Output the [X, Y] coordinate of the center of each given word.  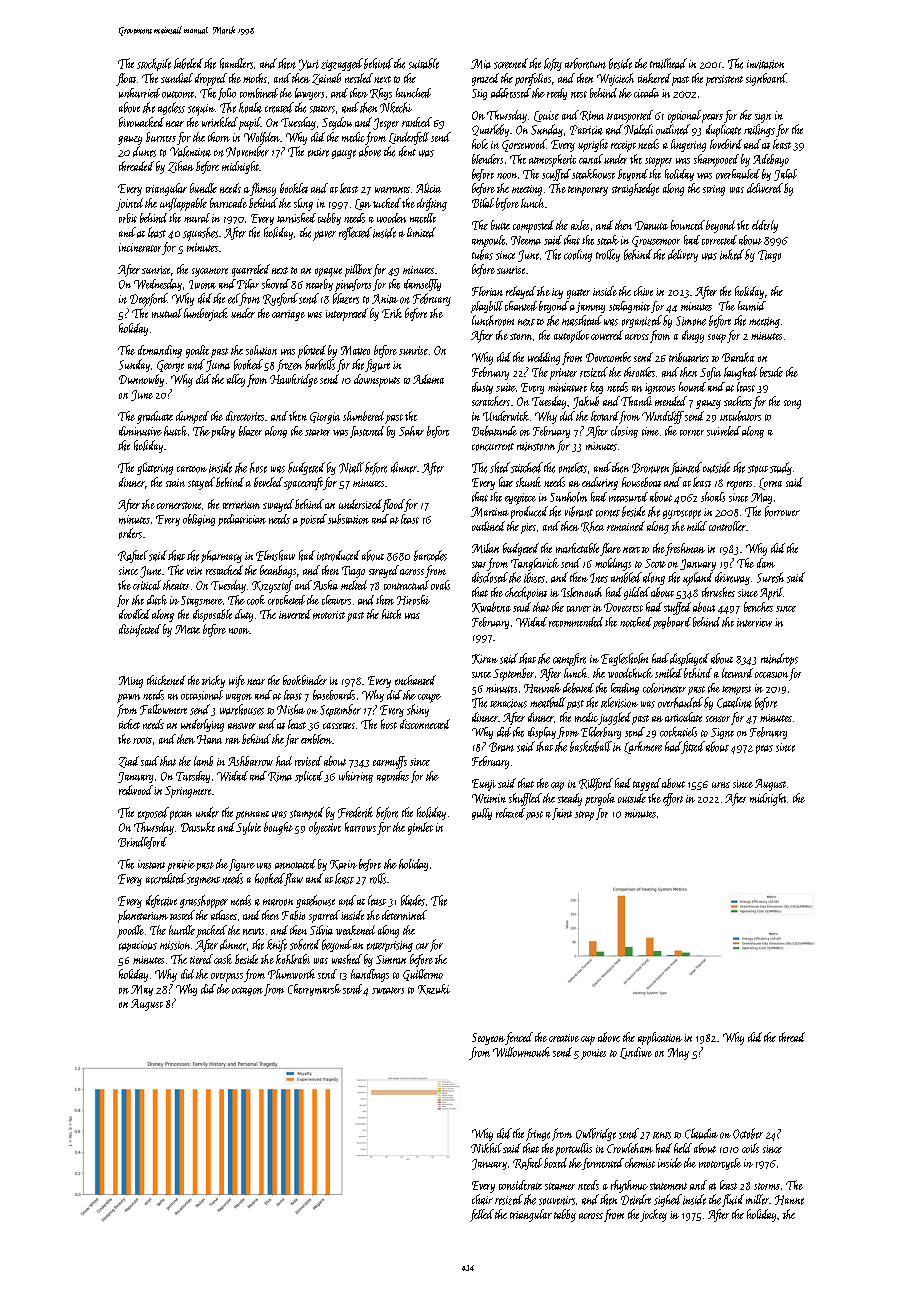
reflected [355, 233]
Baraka [738, 357]
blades [413, 900]
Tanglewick [535, 564]
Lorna [770, 484]
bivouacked [141, 122]
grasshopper [204, 901]
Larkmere [643, 747]
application [660, 1038]
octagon [247, 991]
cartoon [192, 469]
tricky [213, 681]
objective [325, 828]
